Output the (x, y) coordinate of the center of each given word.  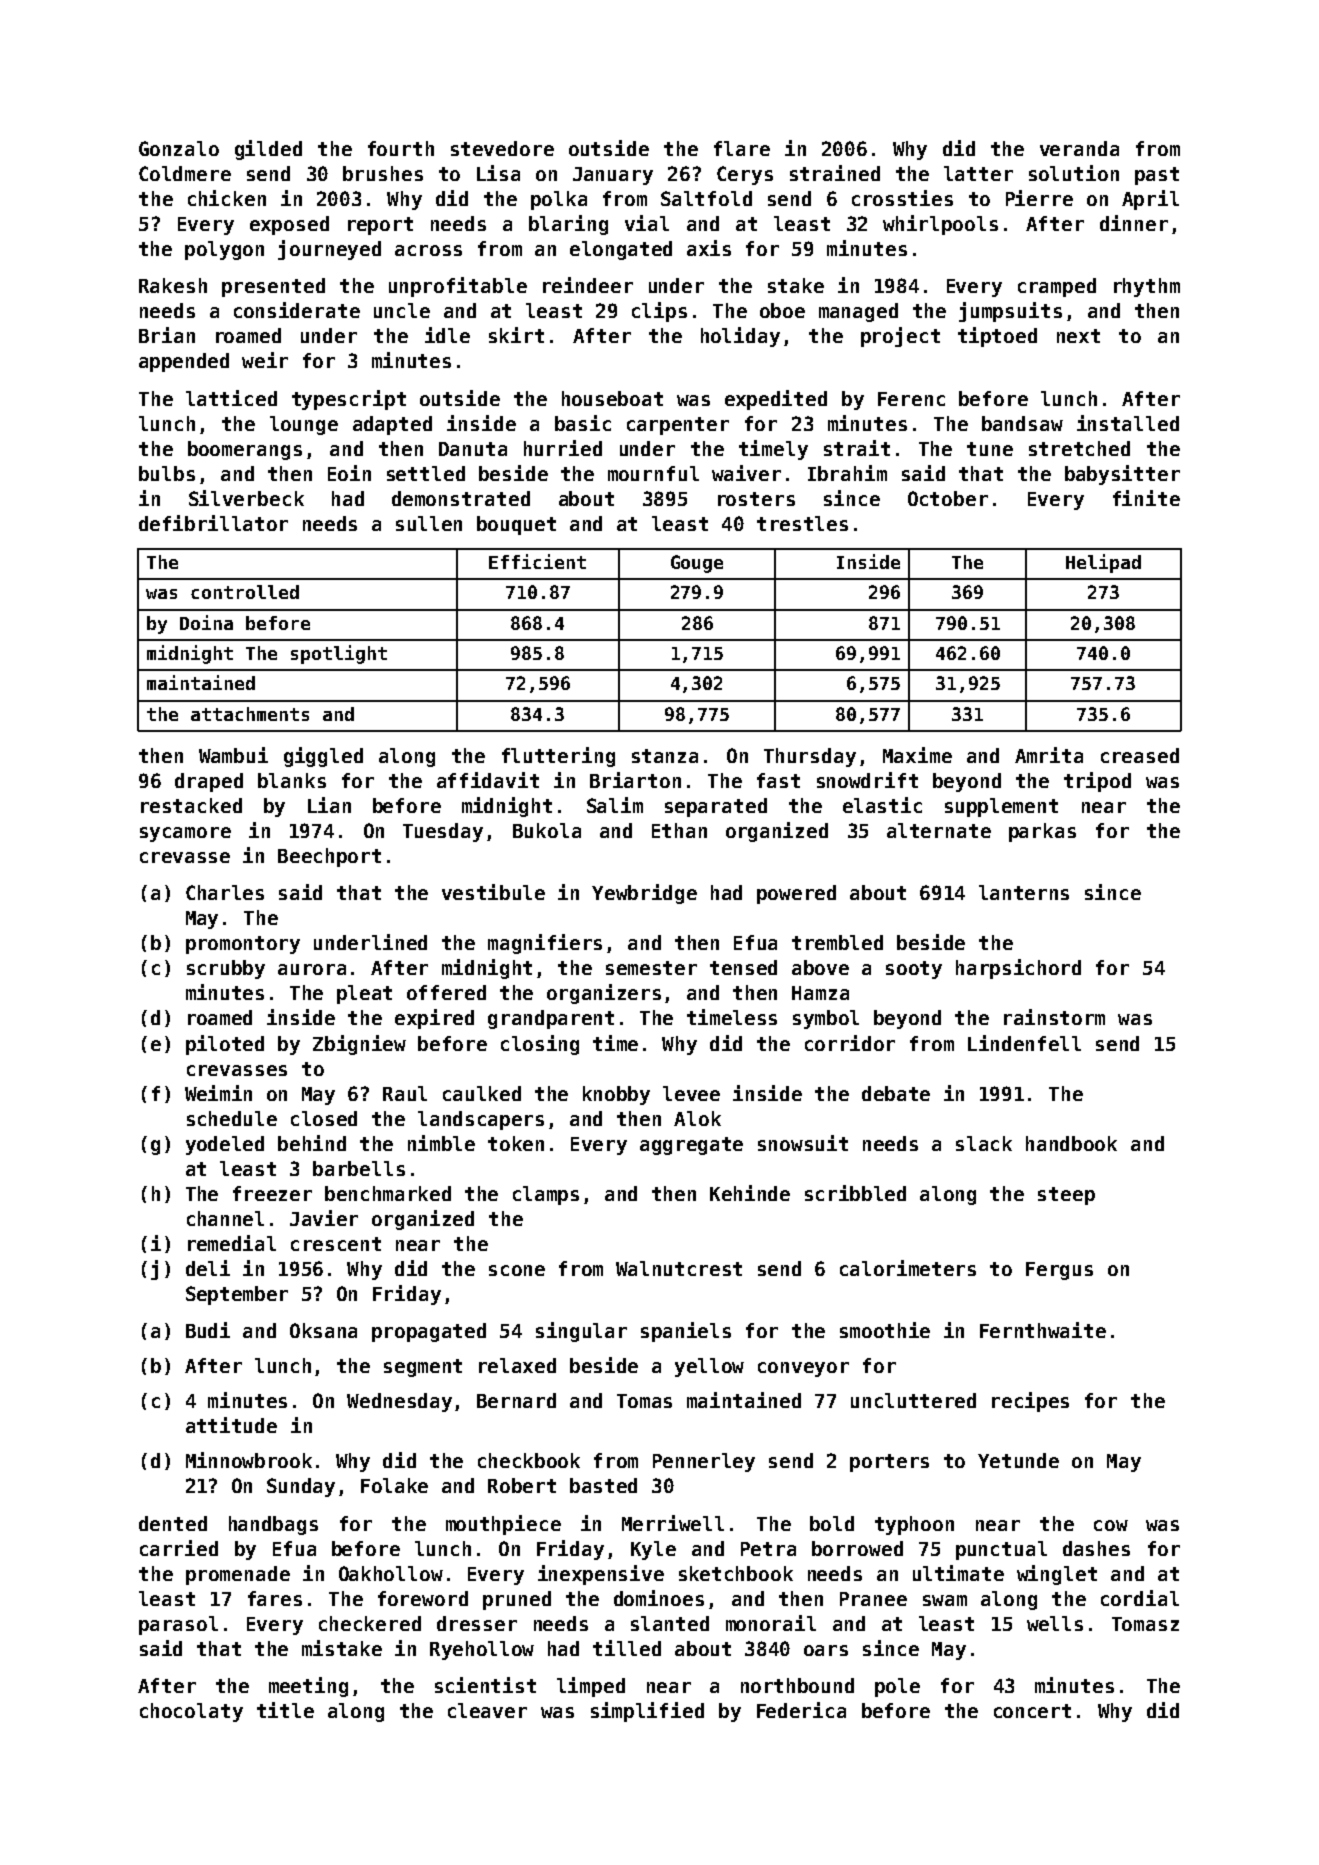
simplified (647, 1712)
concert (1032, 1711)
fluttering (558, 757)
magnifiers (545, 944)
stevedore (502, 148)
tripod (1097, 782)
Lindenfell (1024, 1043)
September (237, 1295)
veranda (1079, 148)
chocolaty (191, 1712)
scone (517, 1270)
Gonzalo (179, 148)
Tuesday (443, 832)
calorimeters (908, 1268)
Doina (206, 622)
